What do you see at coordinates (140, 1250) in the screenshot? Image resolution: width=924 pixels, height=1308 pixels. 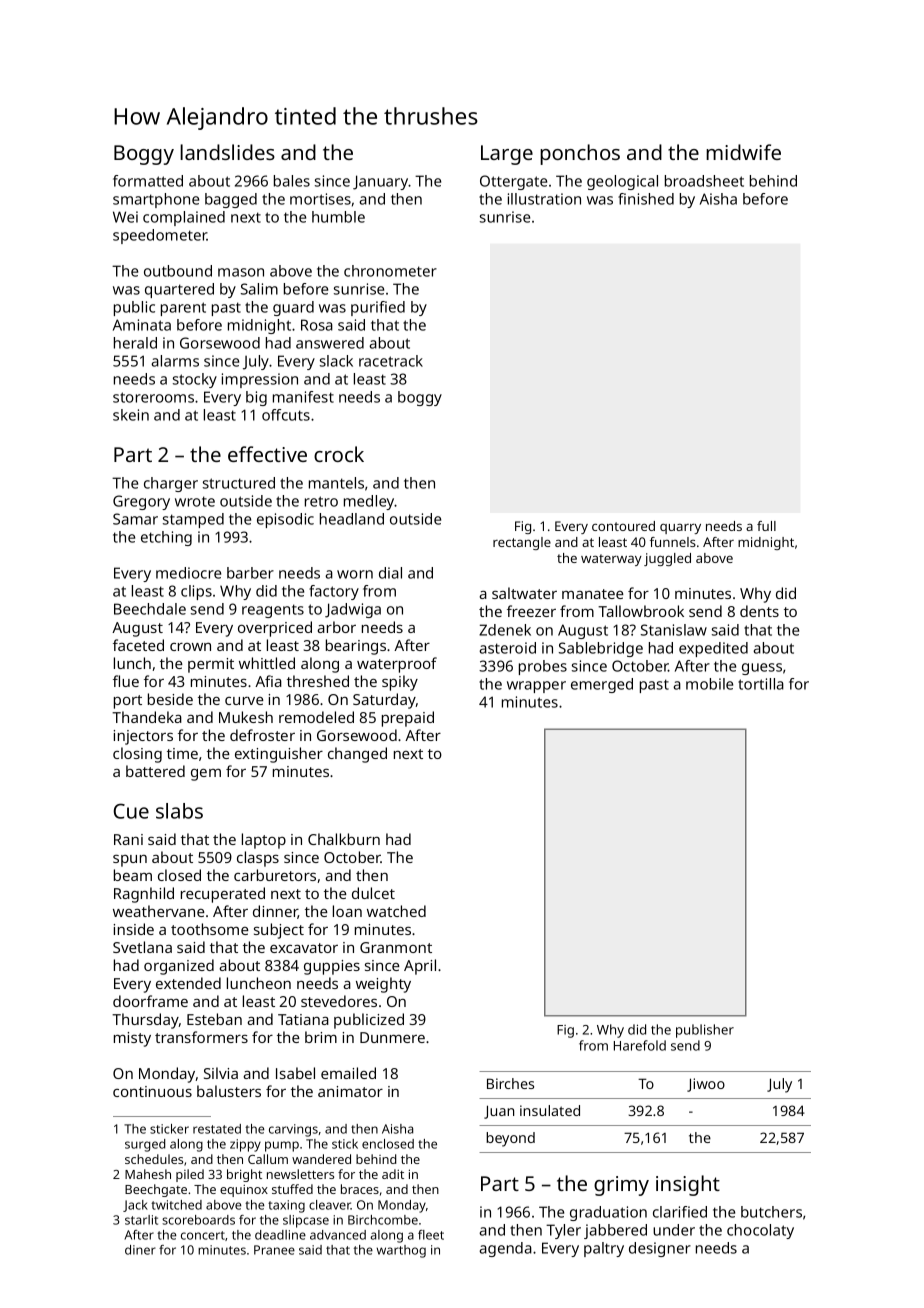 I see `diner` at bounding box center [140, 1250].
